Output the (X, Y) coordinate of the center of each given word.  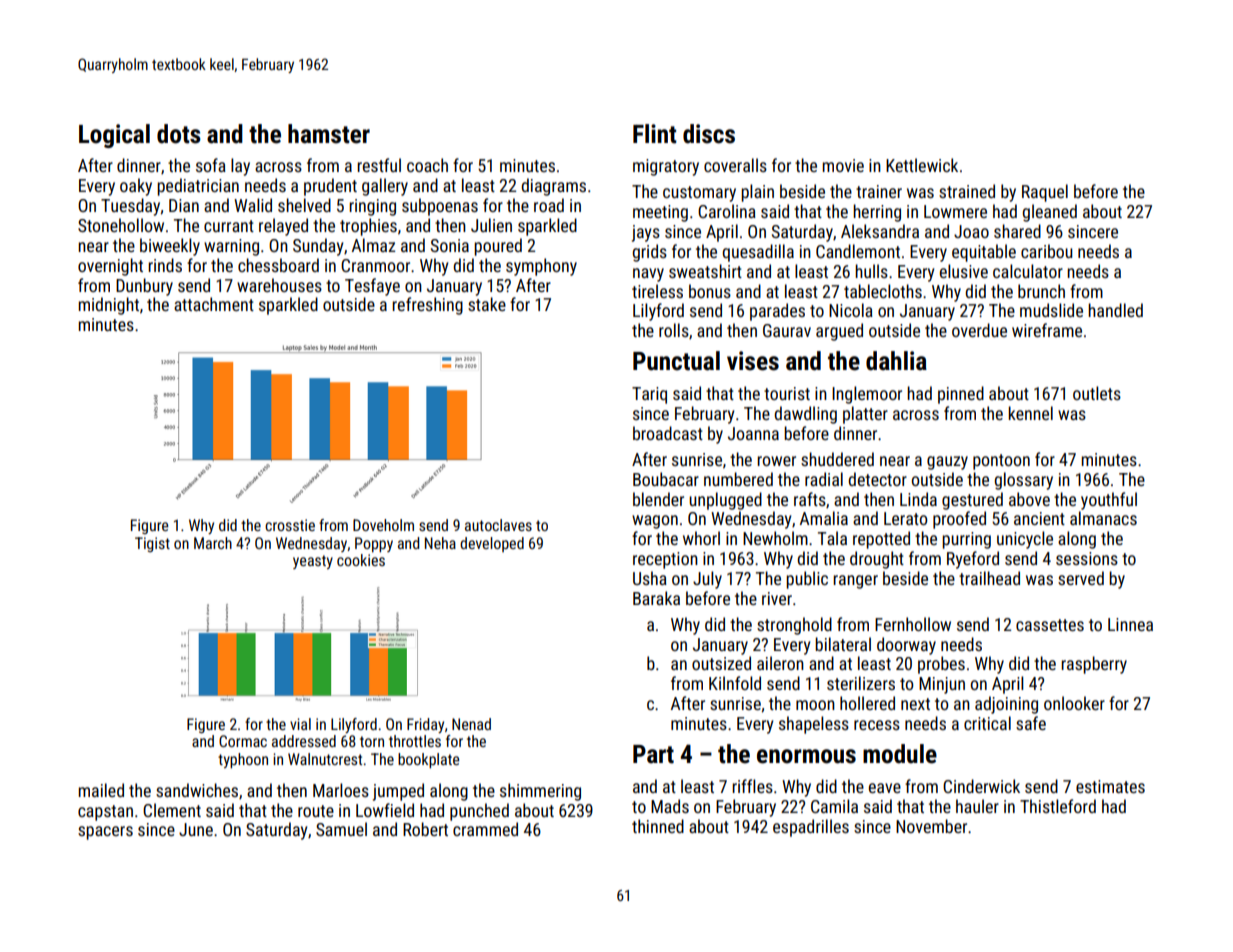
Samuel (341, 829)
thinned (658, 826)
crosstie (290, 525)
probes (941, 665)
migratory (666, 167)
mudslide (1051, 310)
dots (179, 134)
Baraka (656, 598)
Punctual (676, 361)
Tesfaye (372, 287)
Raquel (1045, 193)
